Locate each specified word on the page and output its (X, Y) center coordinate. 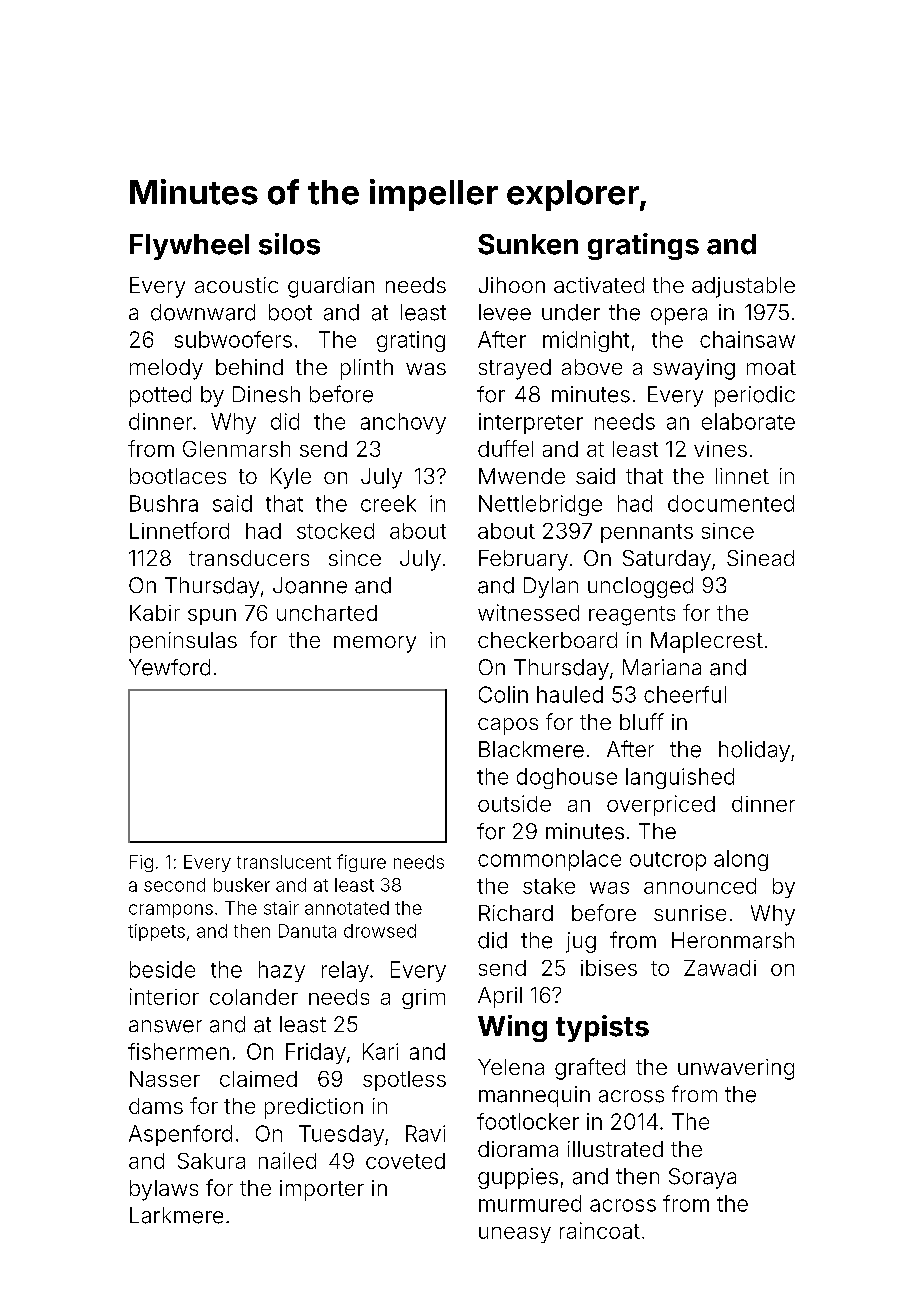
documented (731, 503)
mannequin (534, 1096)
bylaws (164, 1190)
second (174, 885)
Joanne (310, 585)
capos (508, 726)
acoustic (236, 285)
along (741, 860)
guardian (331, 287)
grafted (590, 1069)
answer (165, 1026)
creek (388, 503)
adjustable (743, 287)
